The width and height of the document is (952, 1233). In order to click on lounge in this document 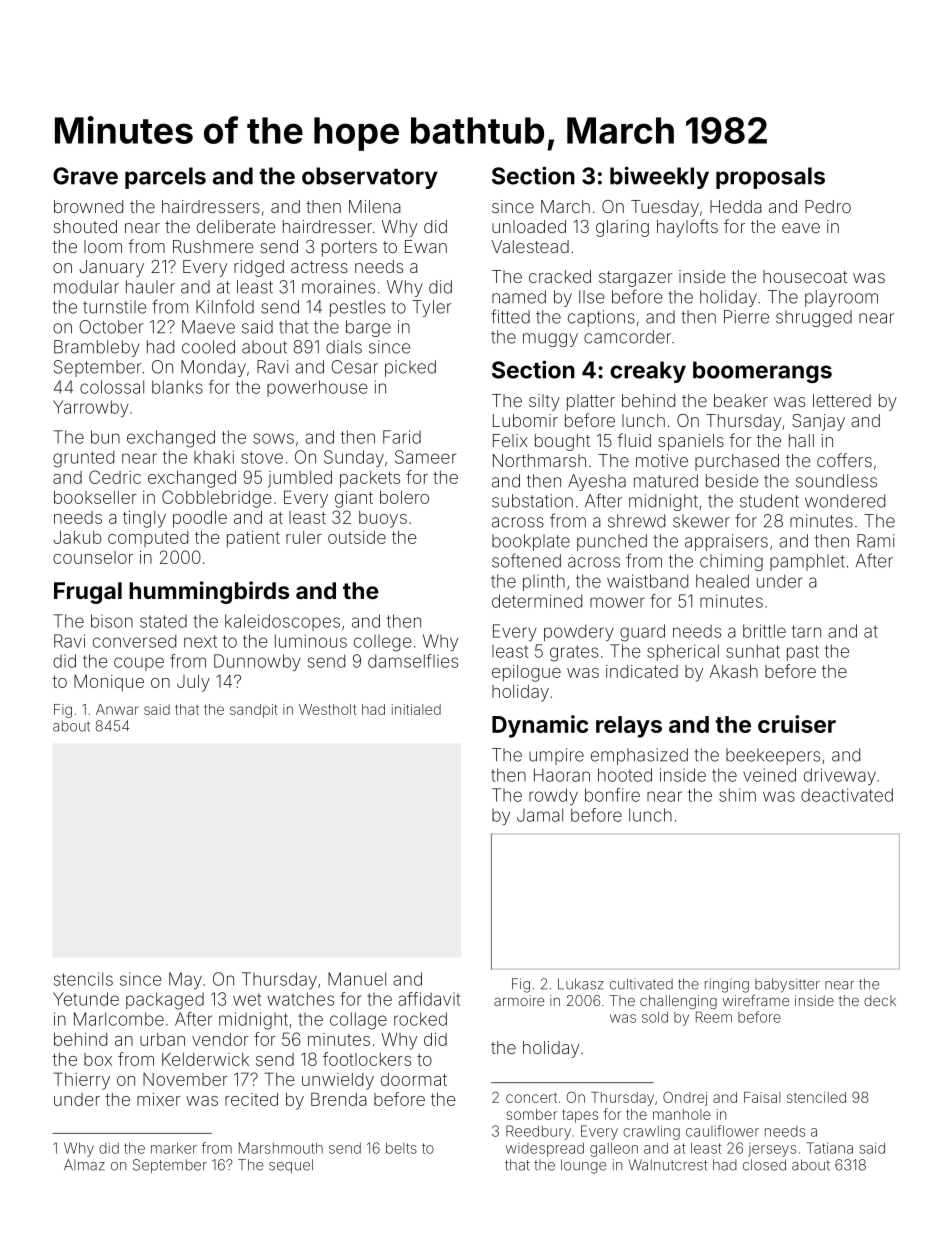, I will do `click(584, 1166)`.
